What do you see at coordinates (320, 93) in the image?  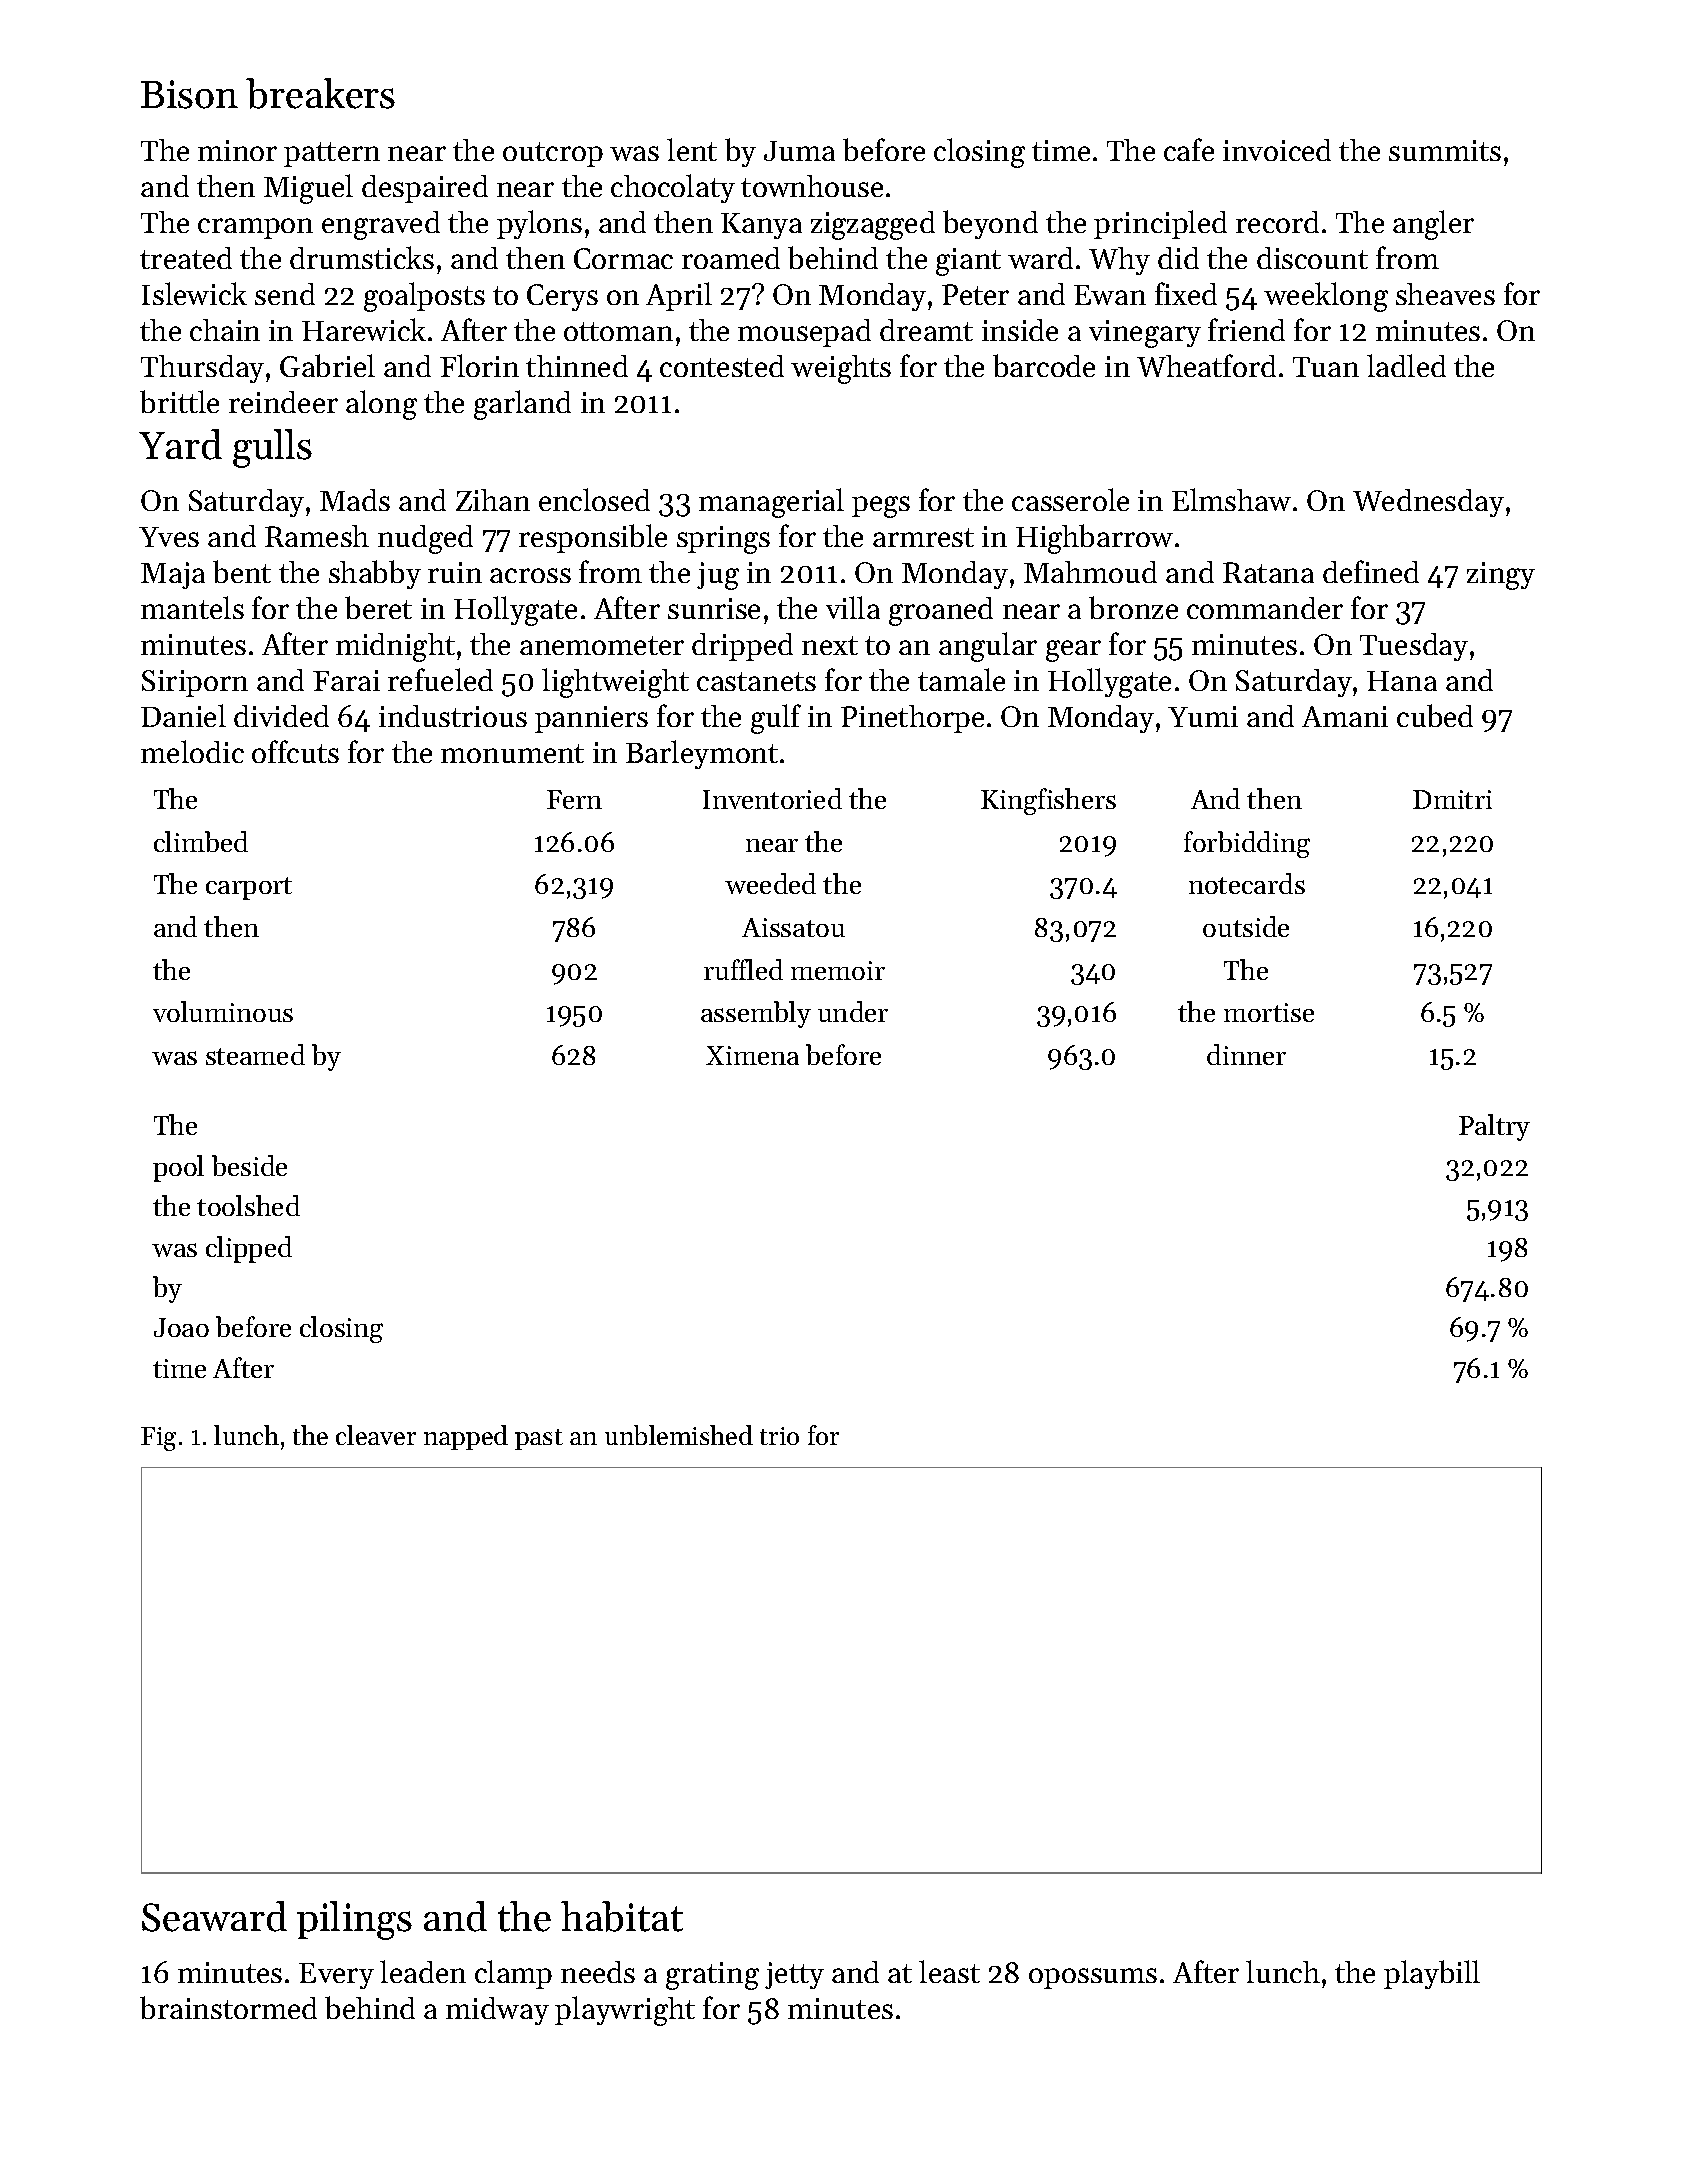 I see `breakers` at bounding box center [320, 93].
